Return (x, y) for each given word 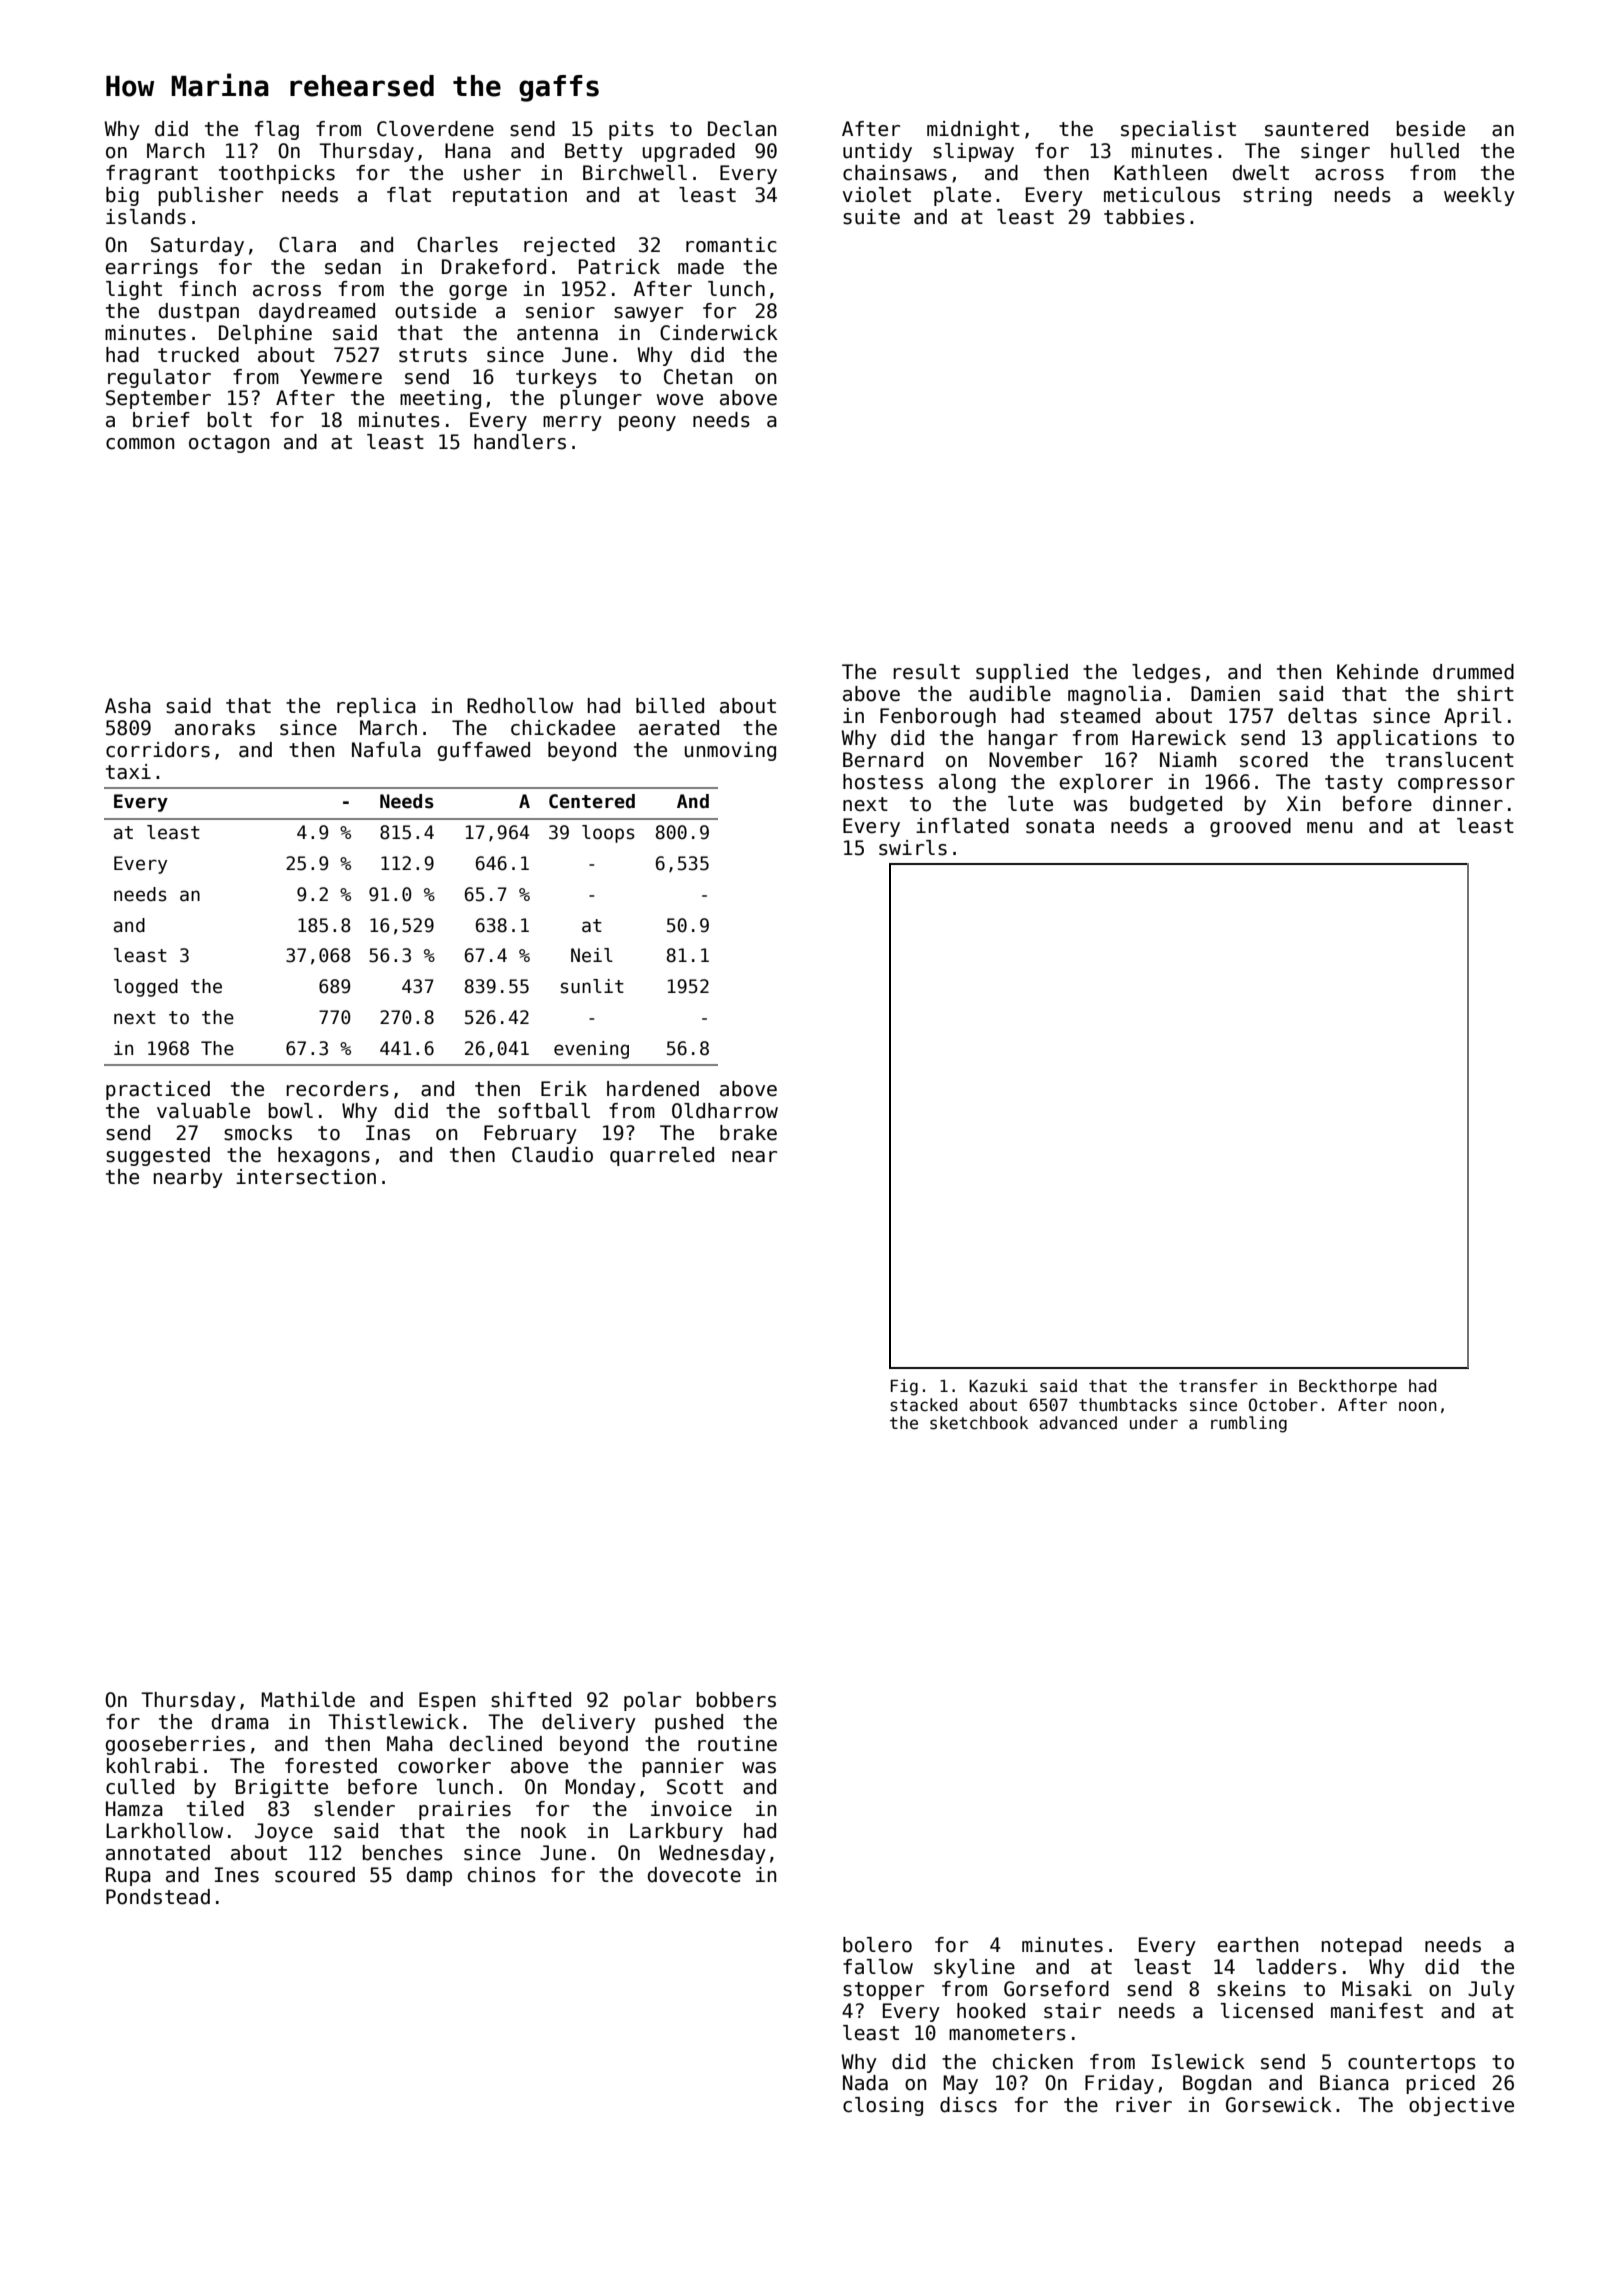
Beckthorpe (1348, 1387)
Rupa (128, 1876)
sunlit (592, 986)
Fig (904, 1387)
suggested (158, 1156)
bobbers (736, 1700)
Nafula (386, 750)
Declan (742, 129)
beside (1431, 129)
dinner (1468, 804)
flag (277, 130)
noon (1418, 1406)
